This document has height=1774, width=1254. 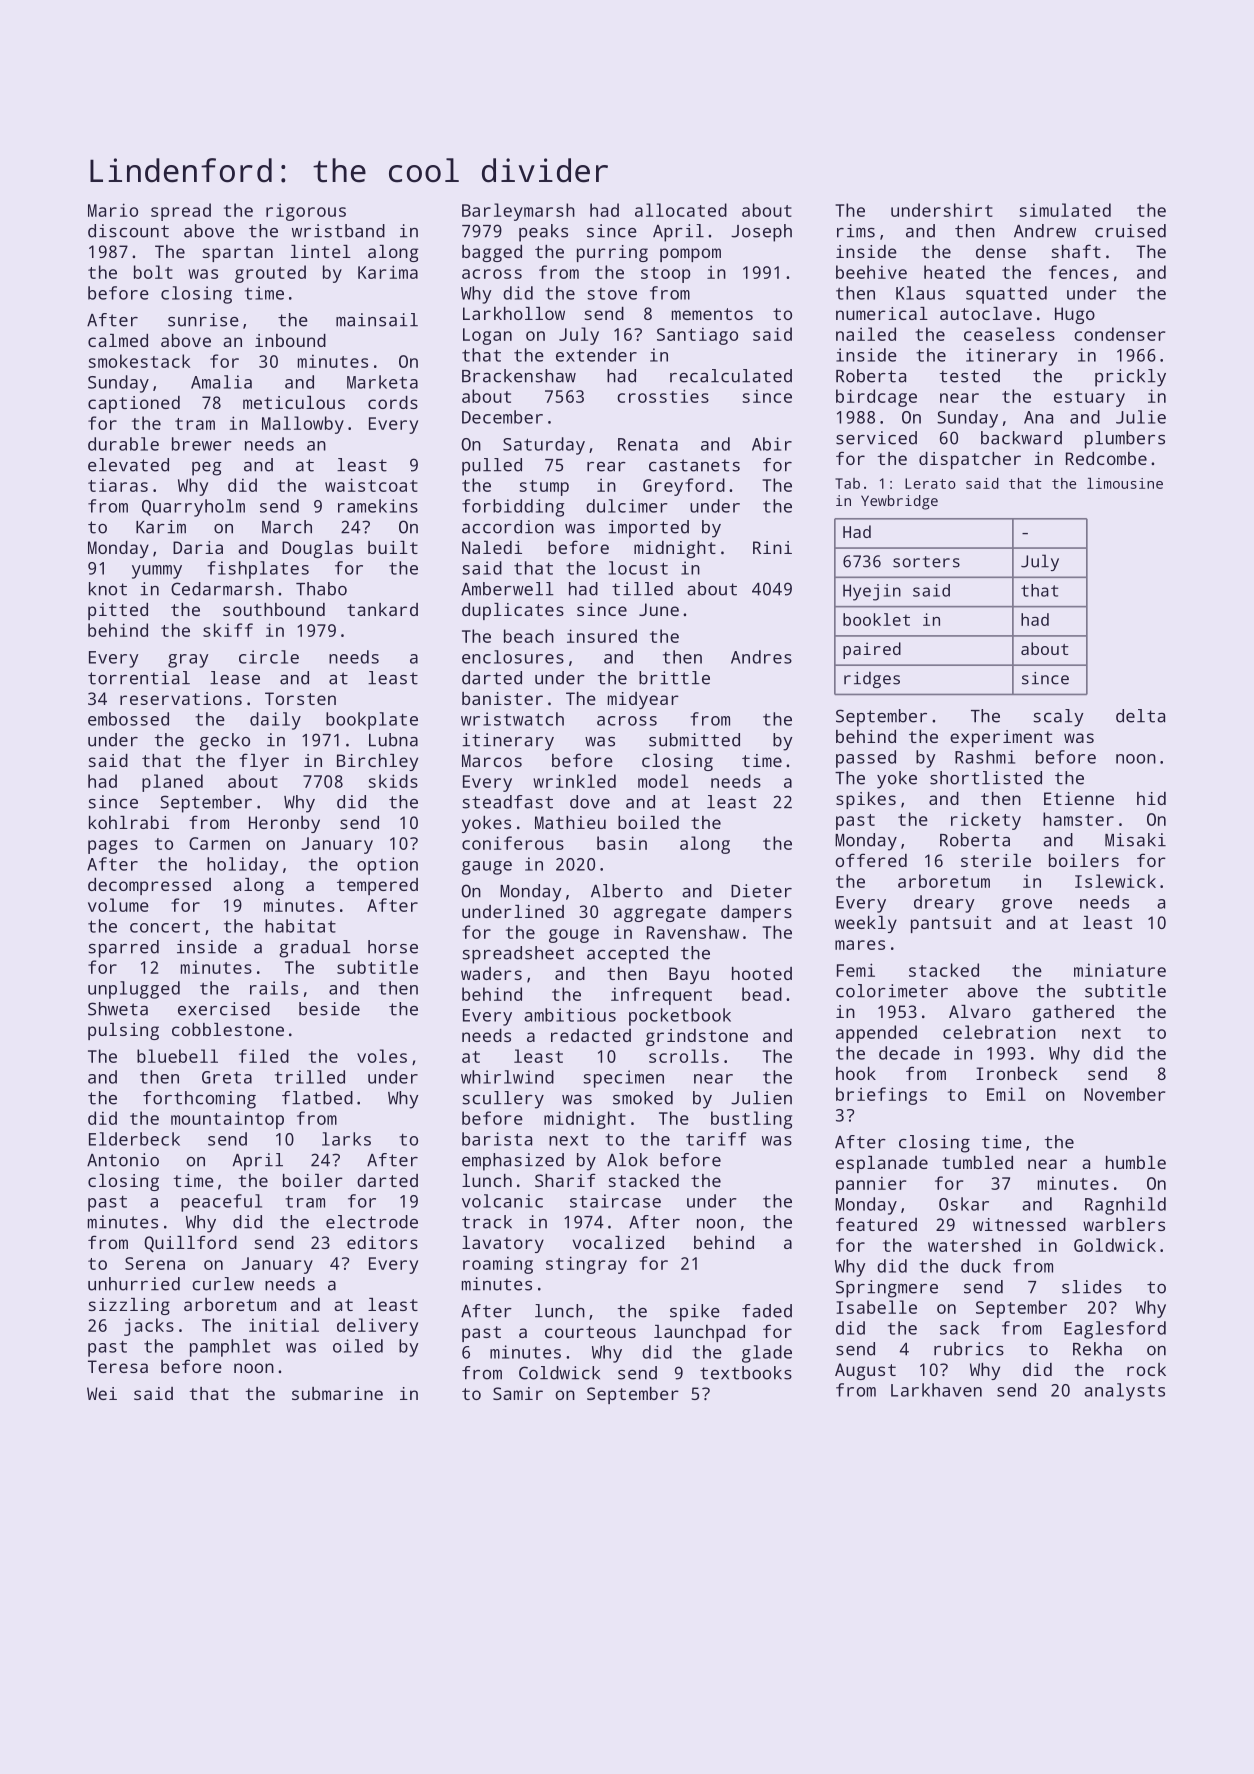 What do you see at coordinates (507, 589) in the document?
I see `Amberwell` at bounding box center [507, 589].
